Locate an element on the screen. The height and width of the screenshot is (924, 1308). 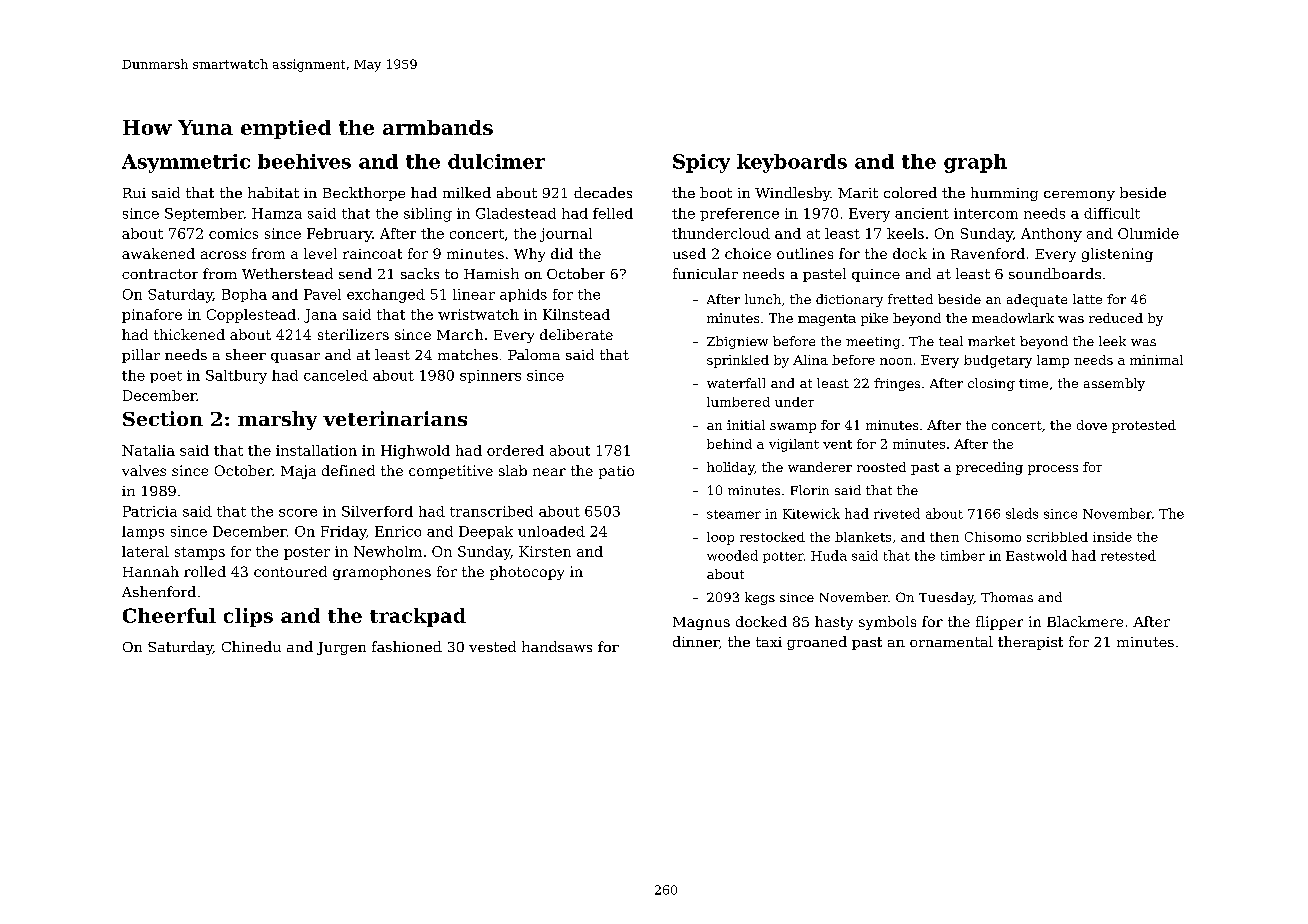
Cheerful is located at coordinates (169, 615).
